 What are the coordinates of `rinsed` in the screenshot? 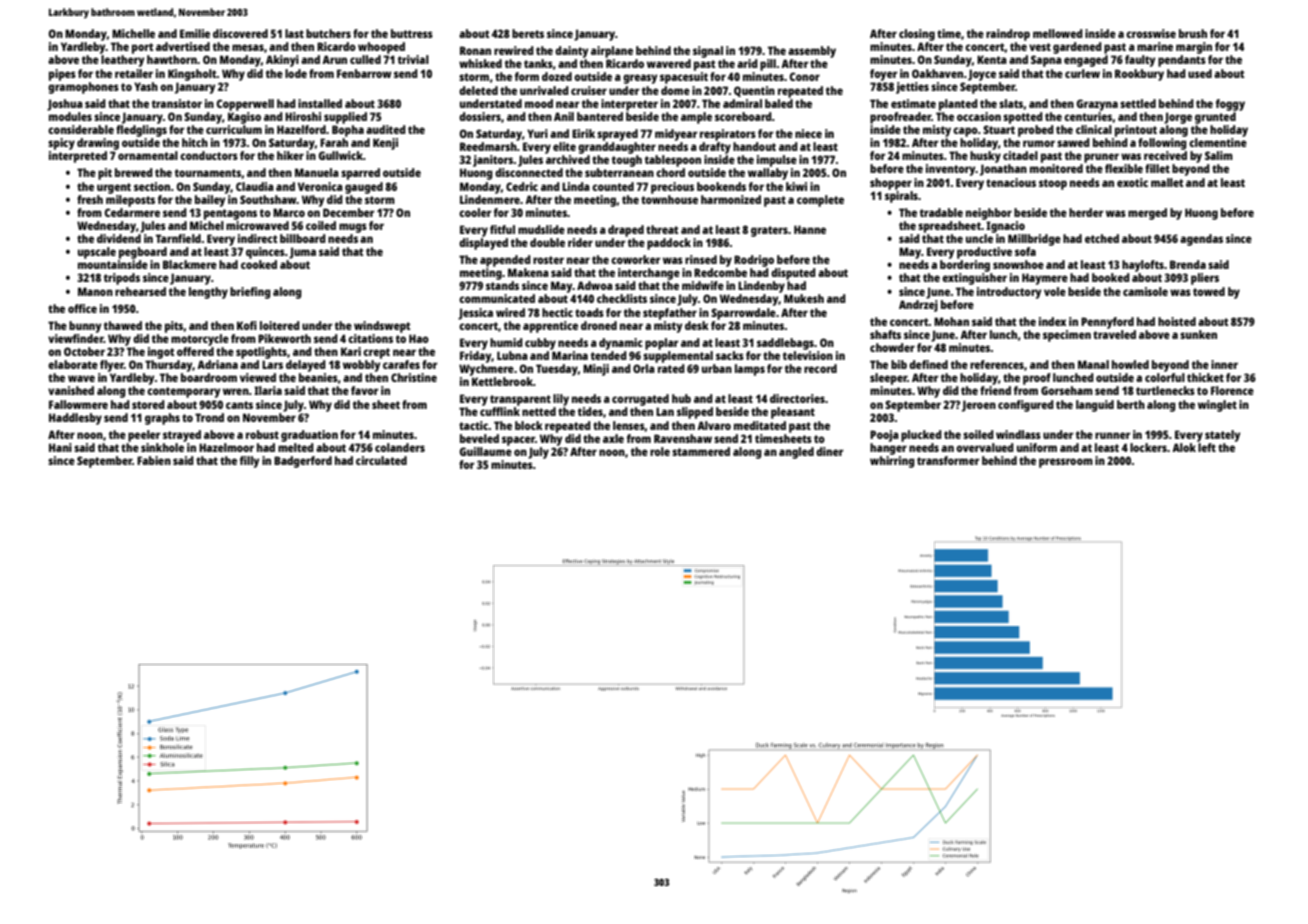 It's located at (701, 259).
